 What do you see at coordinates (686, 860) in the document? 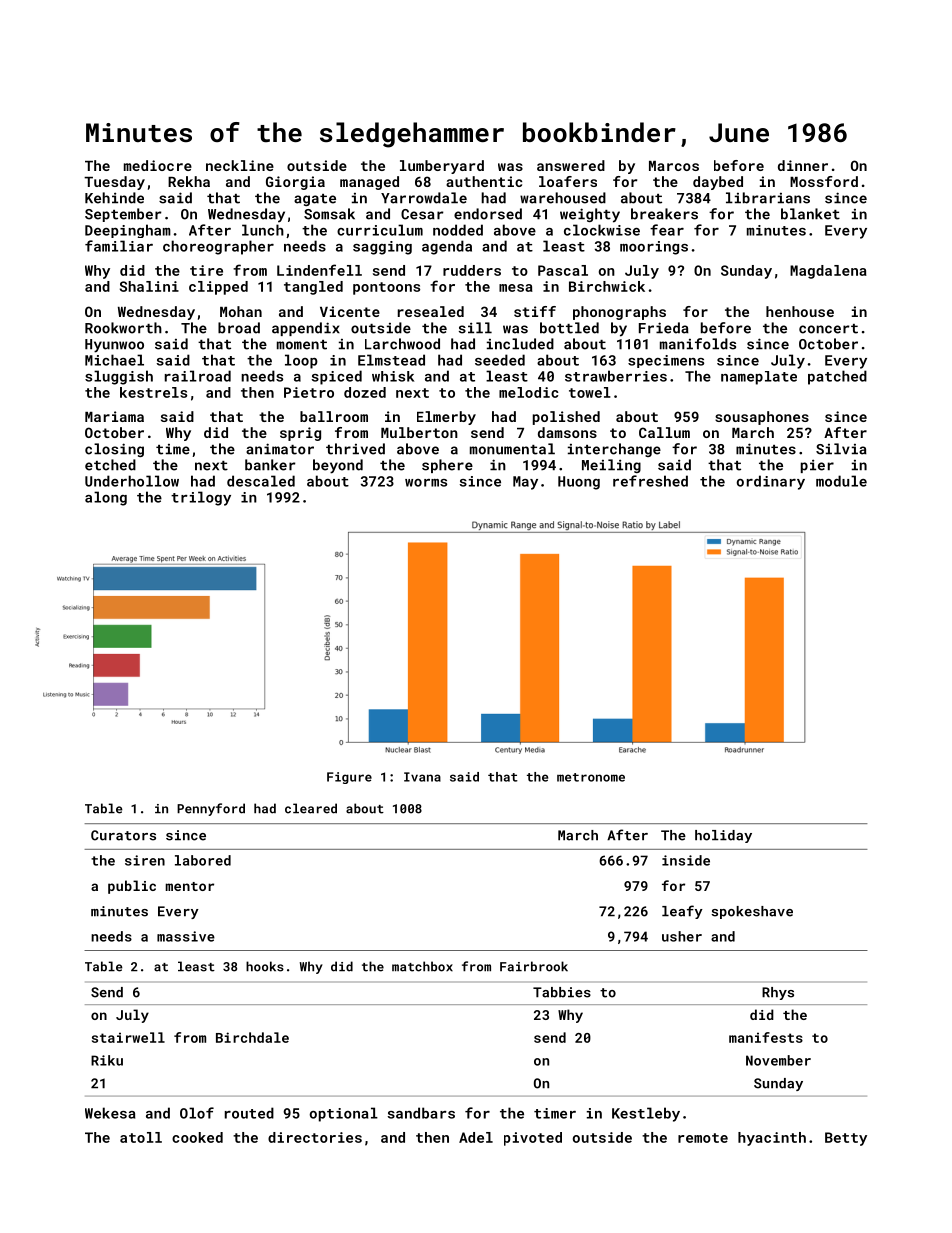
I see `inside` at bounding box center [686, 860].
